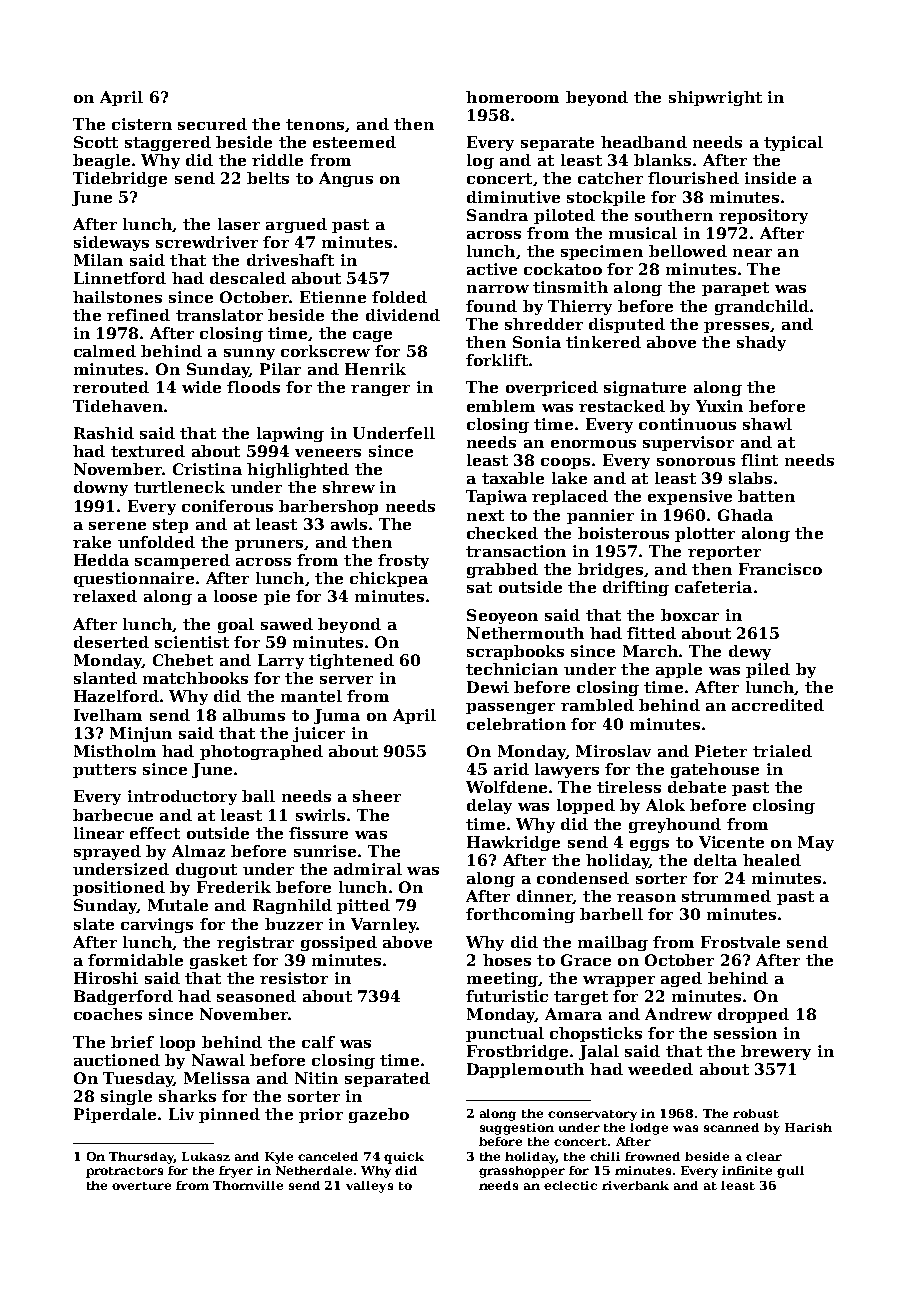  I want to click on punctual, so click(505, 1034).
